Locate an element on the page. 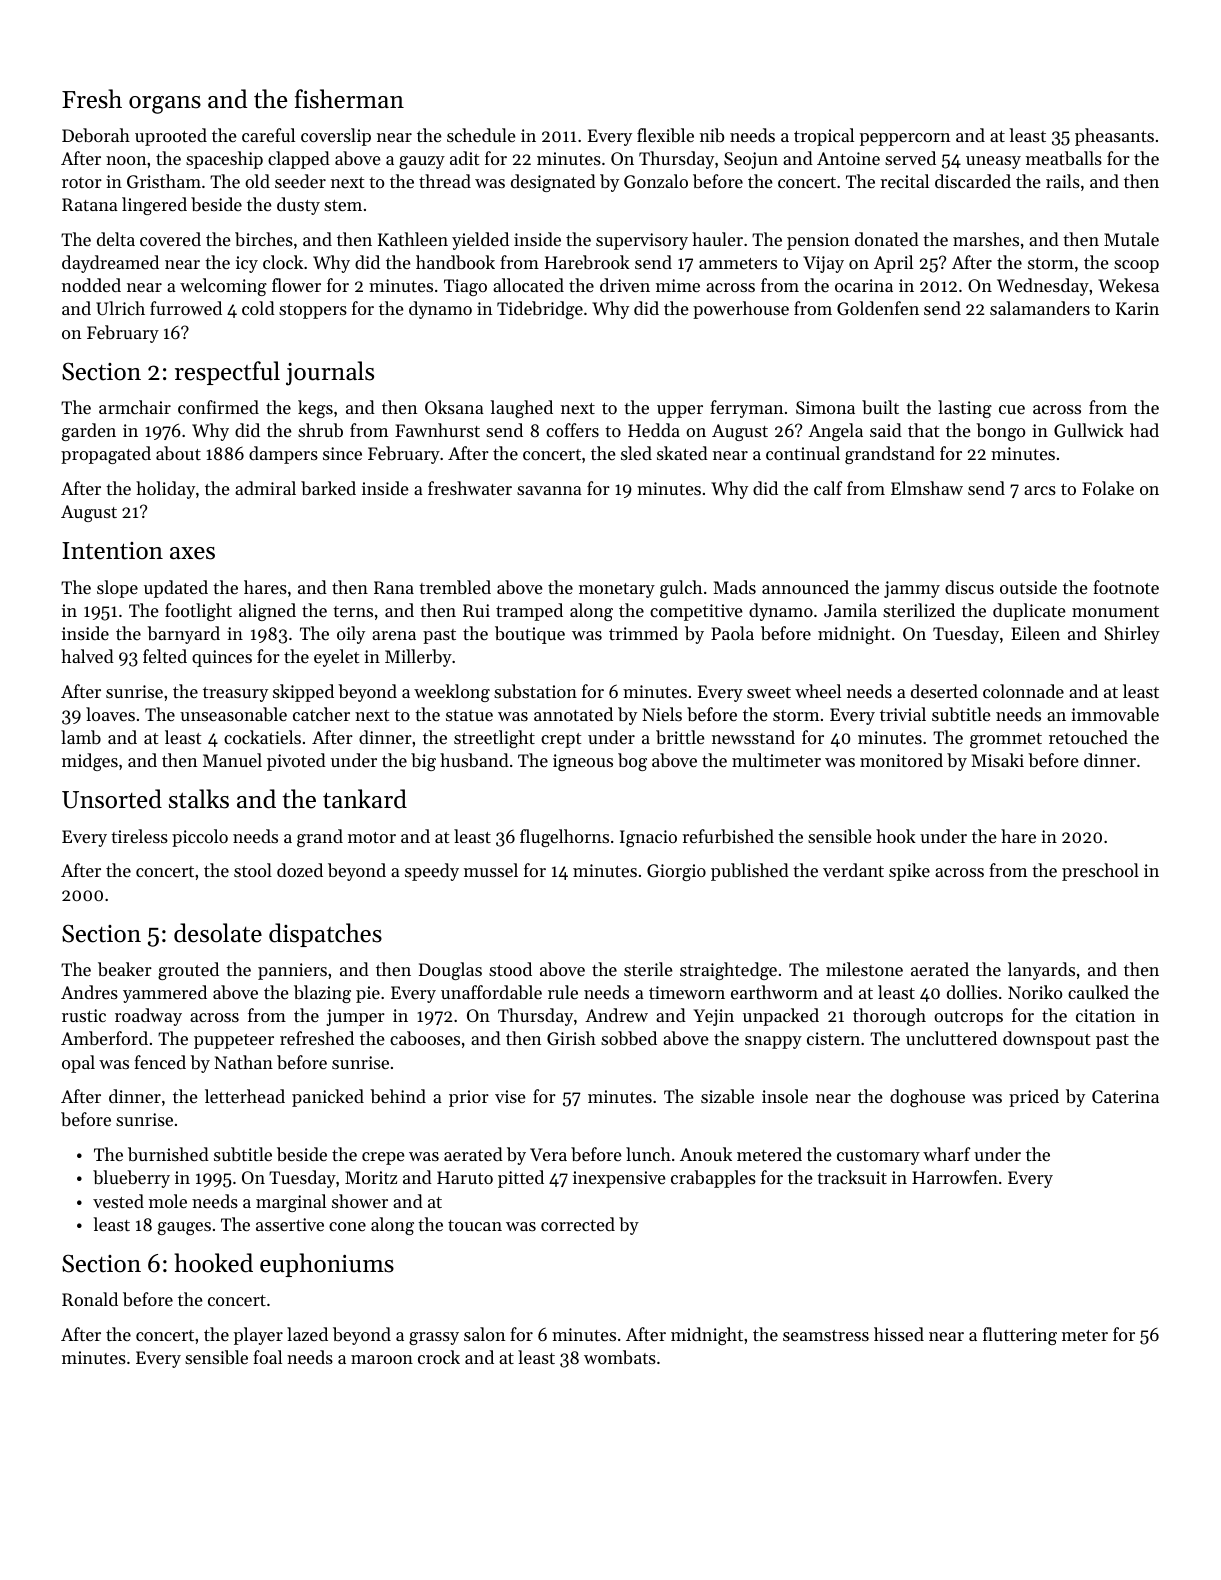 This image has height=1580, width=1221. opal is located at coordinates (78, 1064).
